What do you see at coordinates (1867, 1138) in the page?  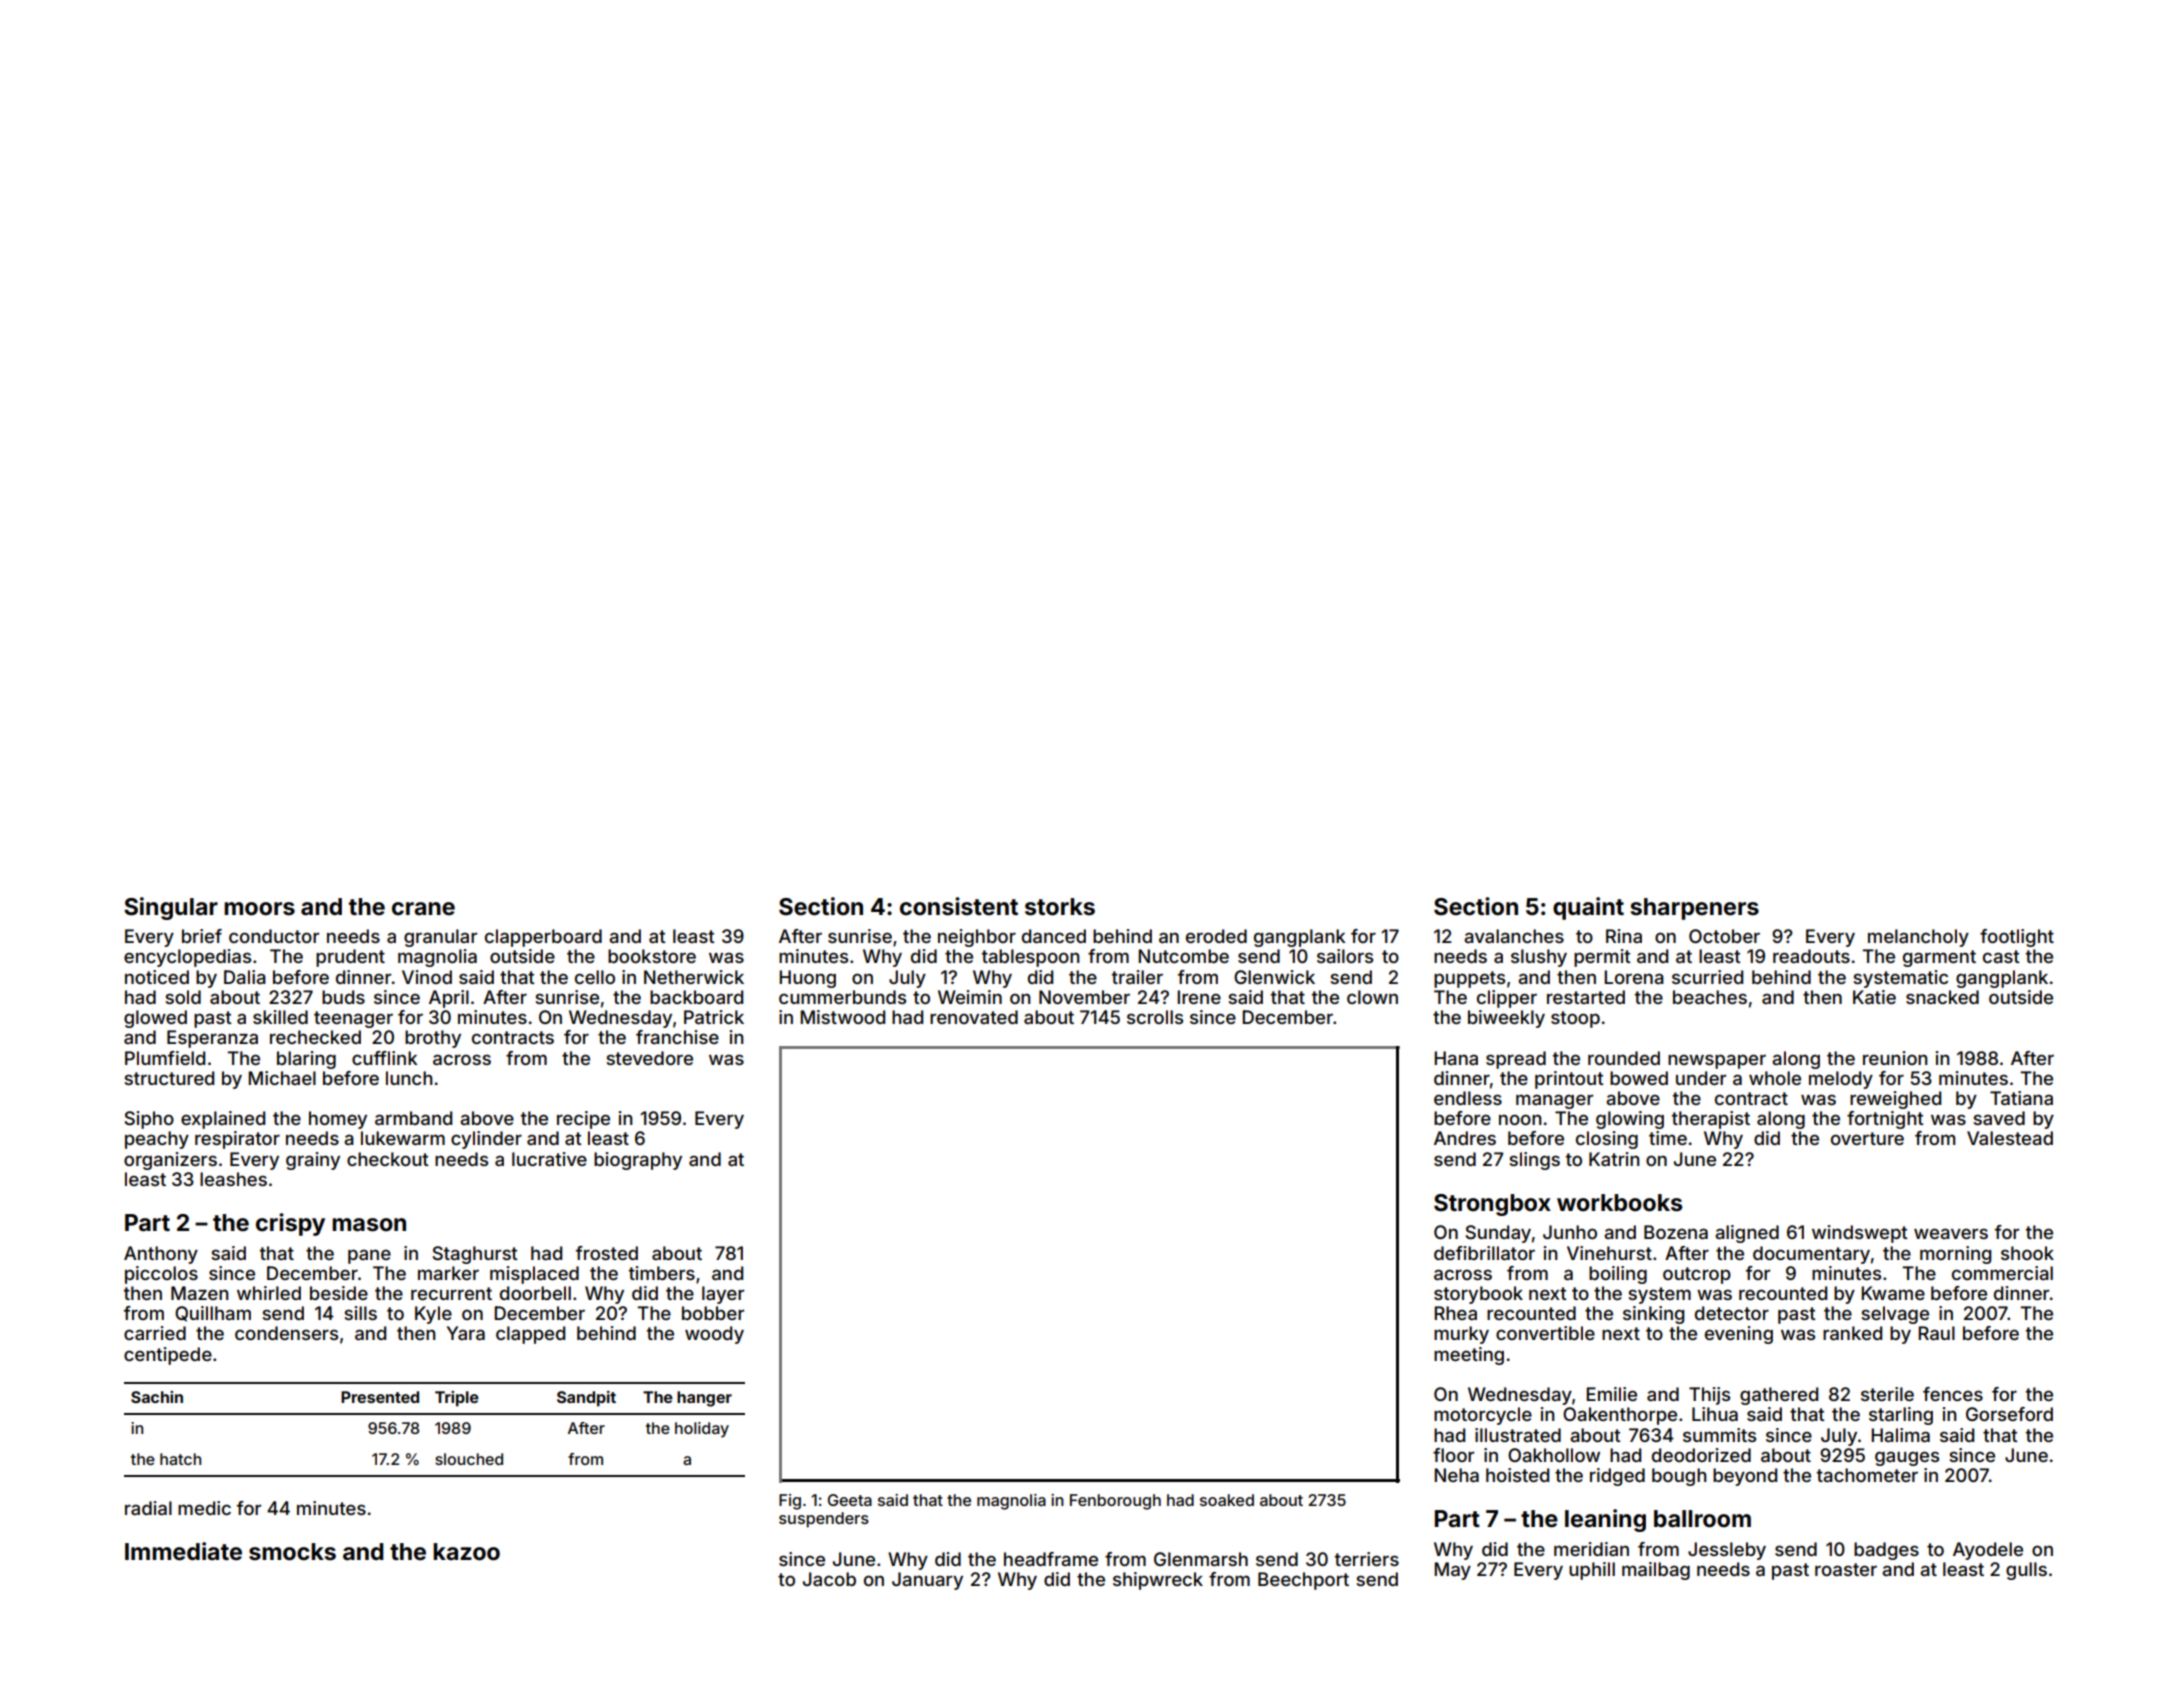 I see `overture` at bounding box center [1867, 1138].
